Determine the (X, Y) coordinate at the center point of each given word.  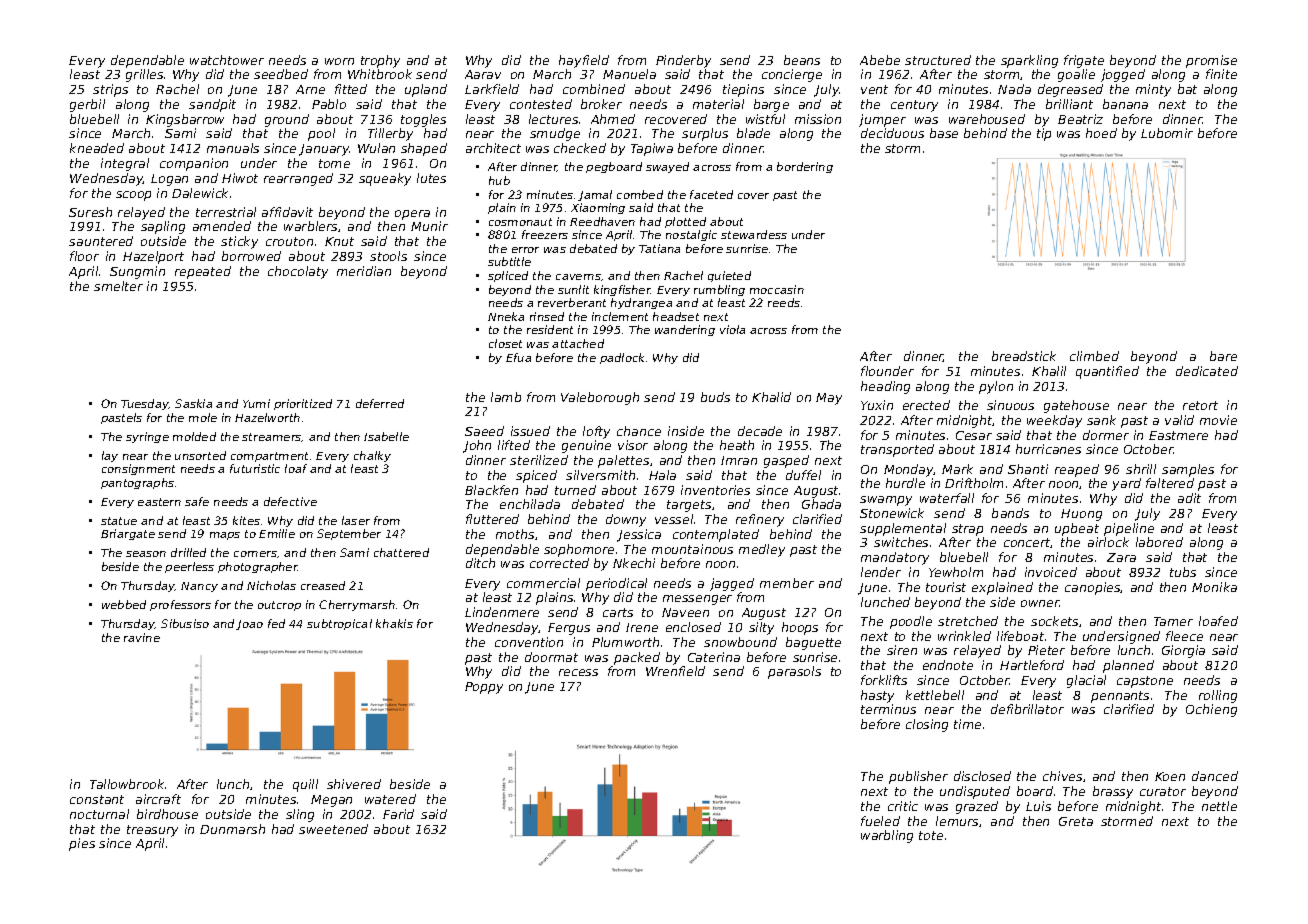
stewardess (754, 234)
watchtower (227, 60)
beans (802, 60)
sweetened (333, 829)
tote (931, 835)
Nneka (506, 316)
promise (1211, 61)
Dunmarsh (232, 829)
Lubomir (1167, 133)
